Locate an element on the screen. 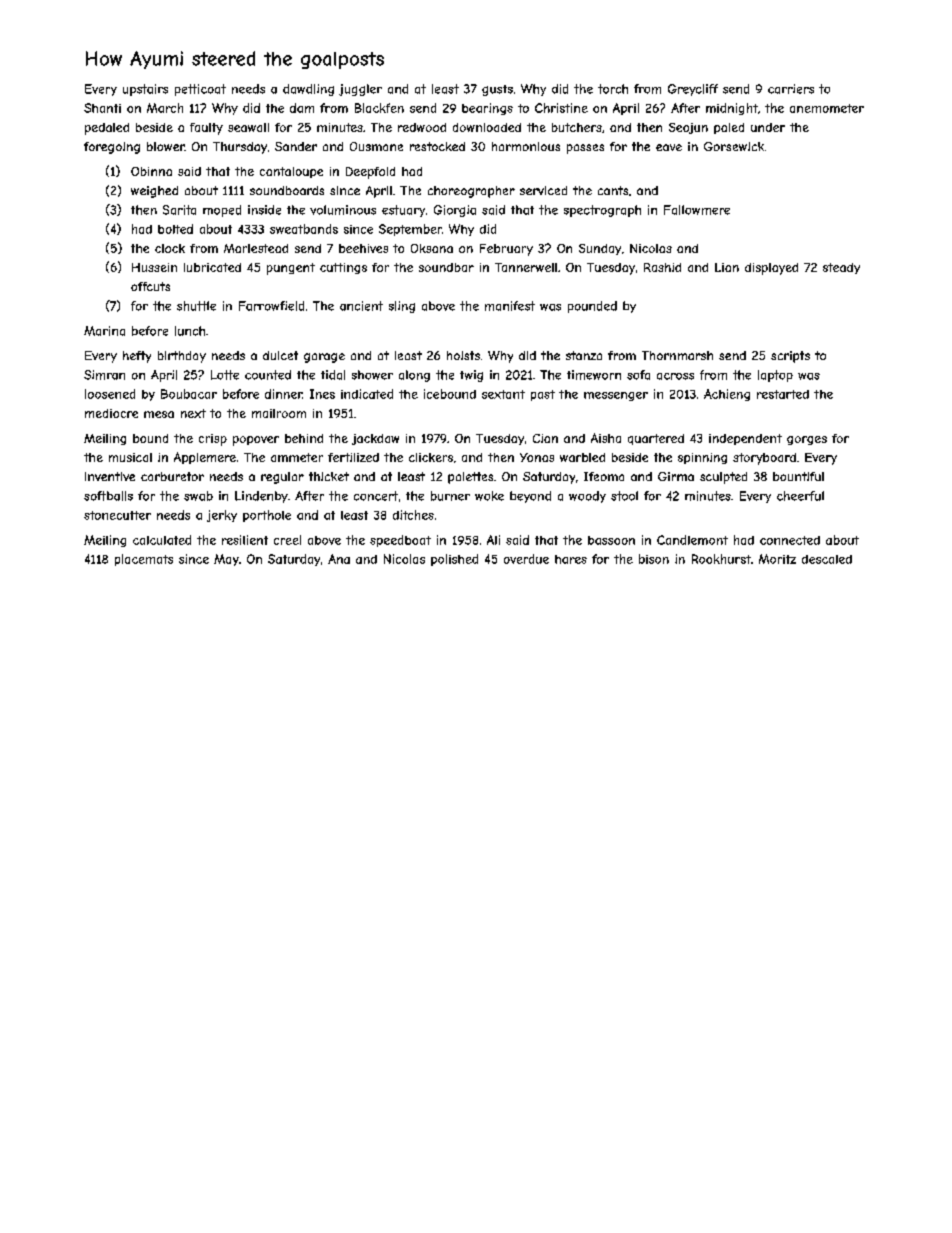 This screenshot has height=1233, width=952. musical is located at coordinates (130, 457).
